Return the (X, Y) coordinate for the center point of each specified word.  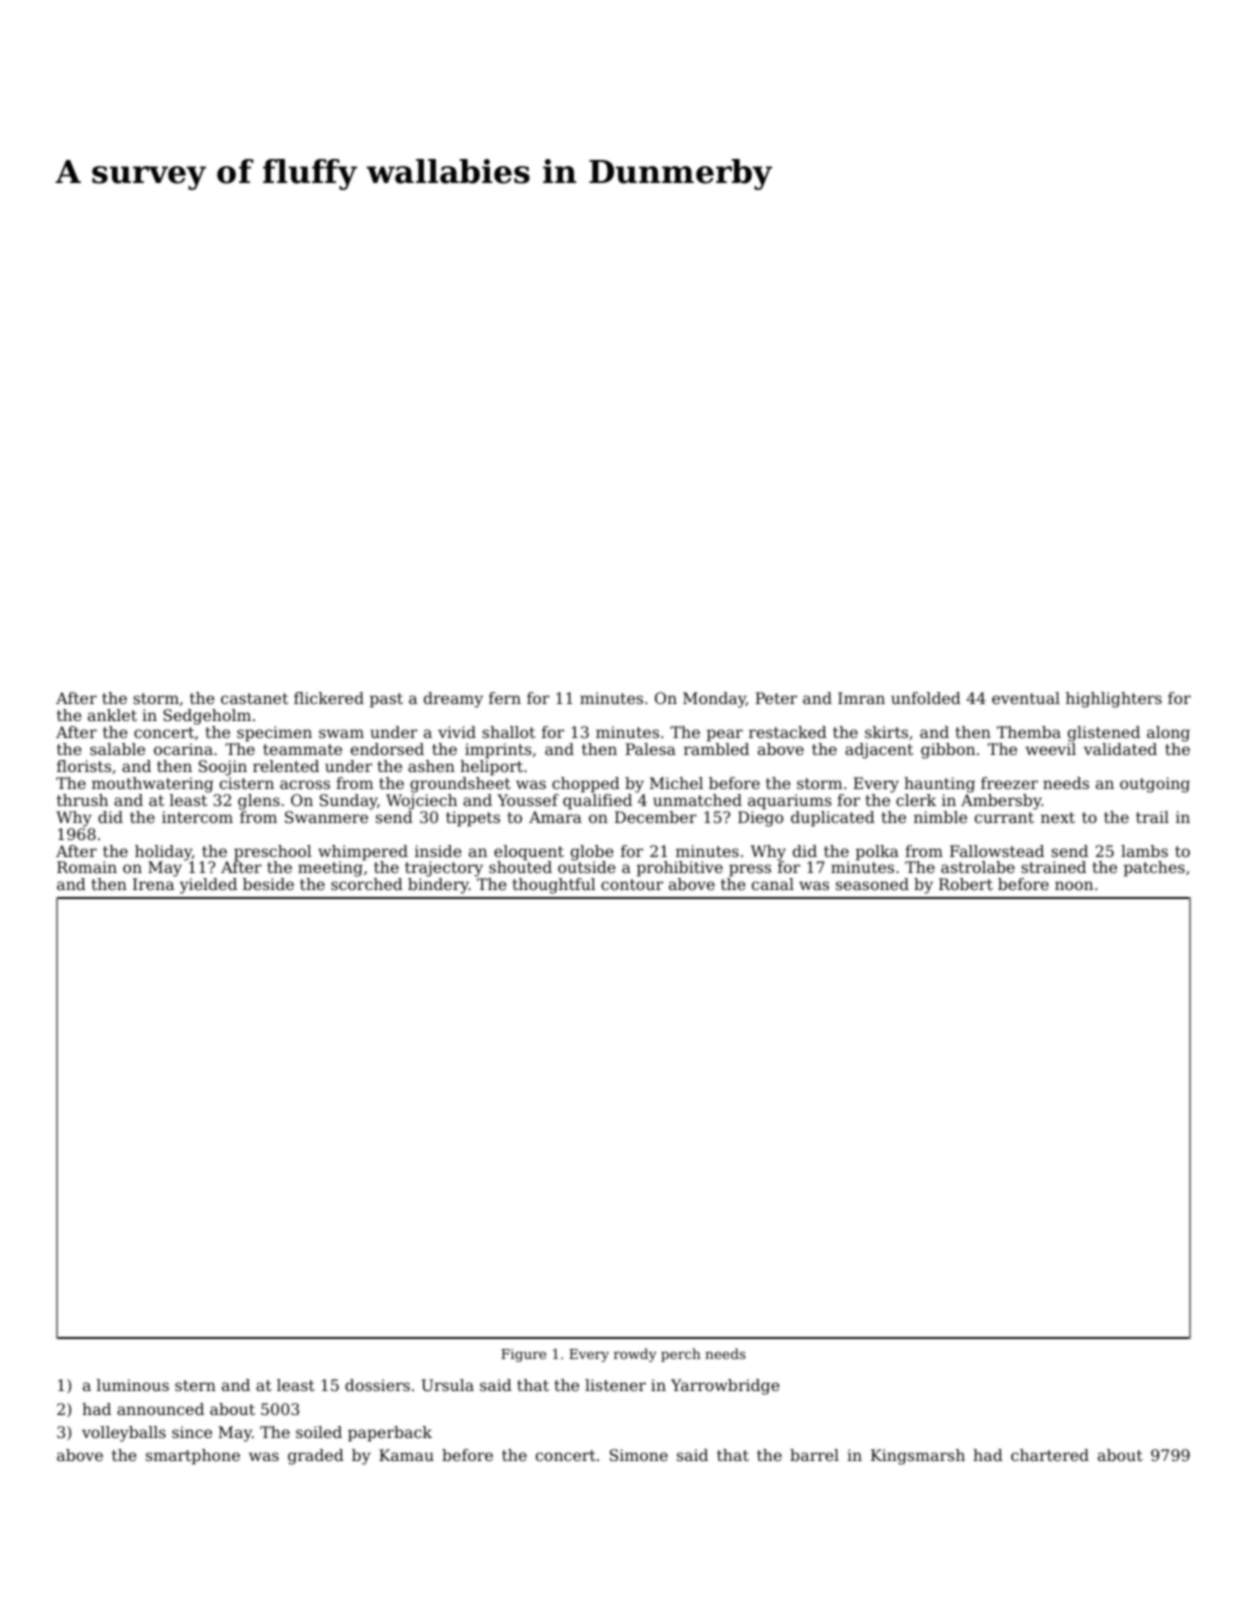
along (1168, 734)
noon (1074, 885)
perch (681, 1355)
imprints (498, 751)
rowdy (635, 1355)
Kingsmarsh (918, 1457)
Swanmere (326, 817)
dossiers (377, 1385)
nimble (940, 817)
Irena (153, 884)
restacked (788, 732)
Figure (523, 1355)
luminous (133, 1385)
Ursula (447, 1385)
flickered (329, 698)
